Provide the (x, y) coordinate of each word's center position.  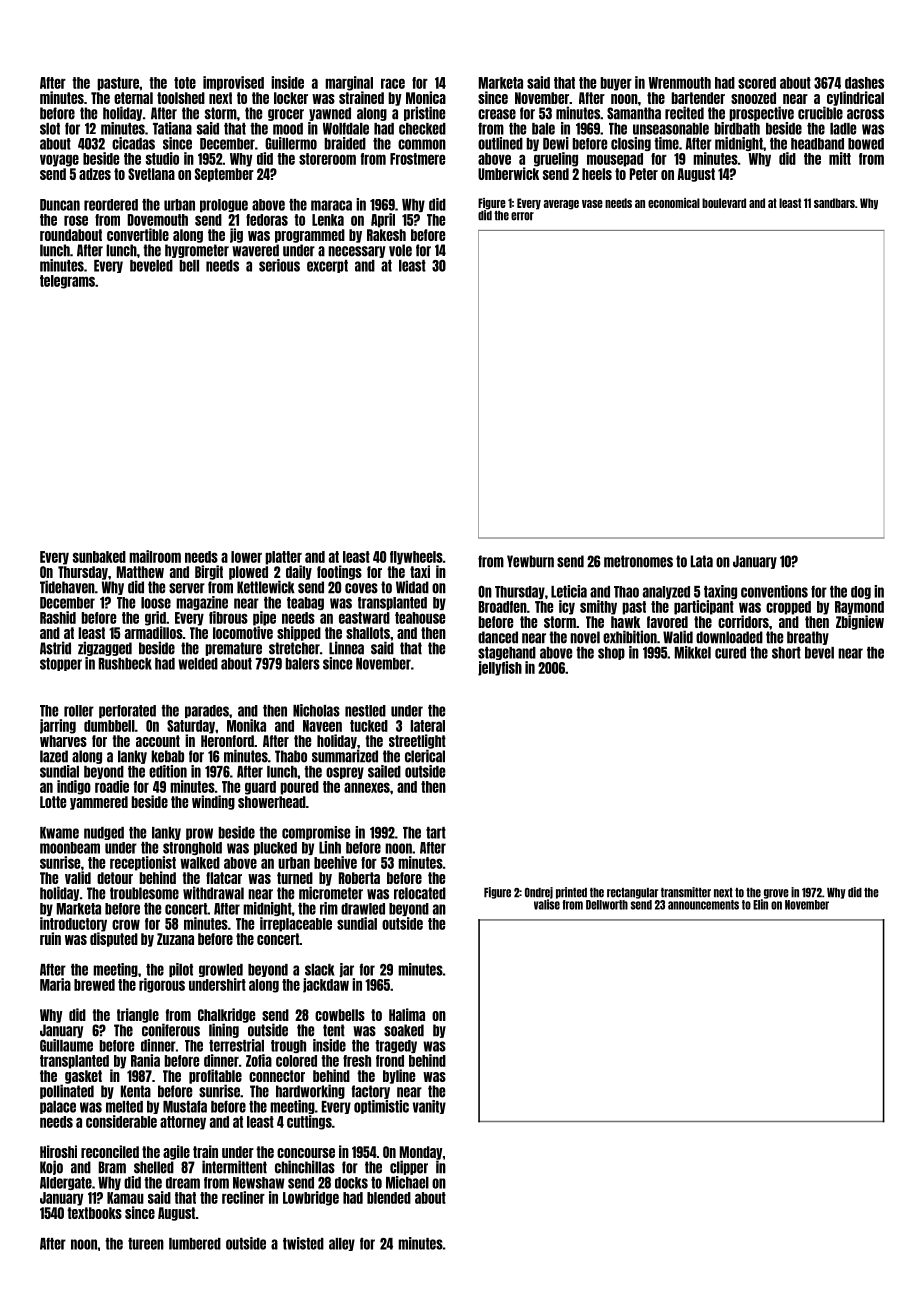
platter (283, 558)
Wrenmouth (679, 83)
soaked (404, 1030)
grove (776, 894)
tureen (146, 1244)
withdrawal (213, 893)
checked (422, 129)
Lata (702, 561)
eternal (133, 98)
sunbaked (99, 557)
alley (342, 1244)
